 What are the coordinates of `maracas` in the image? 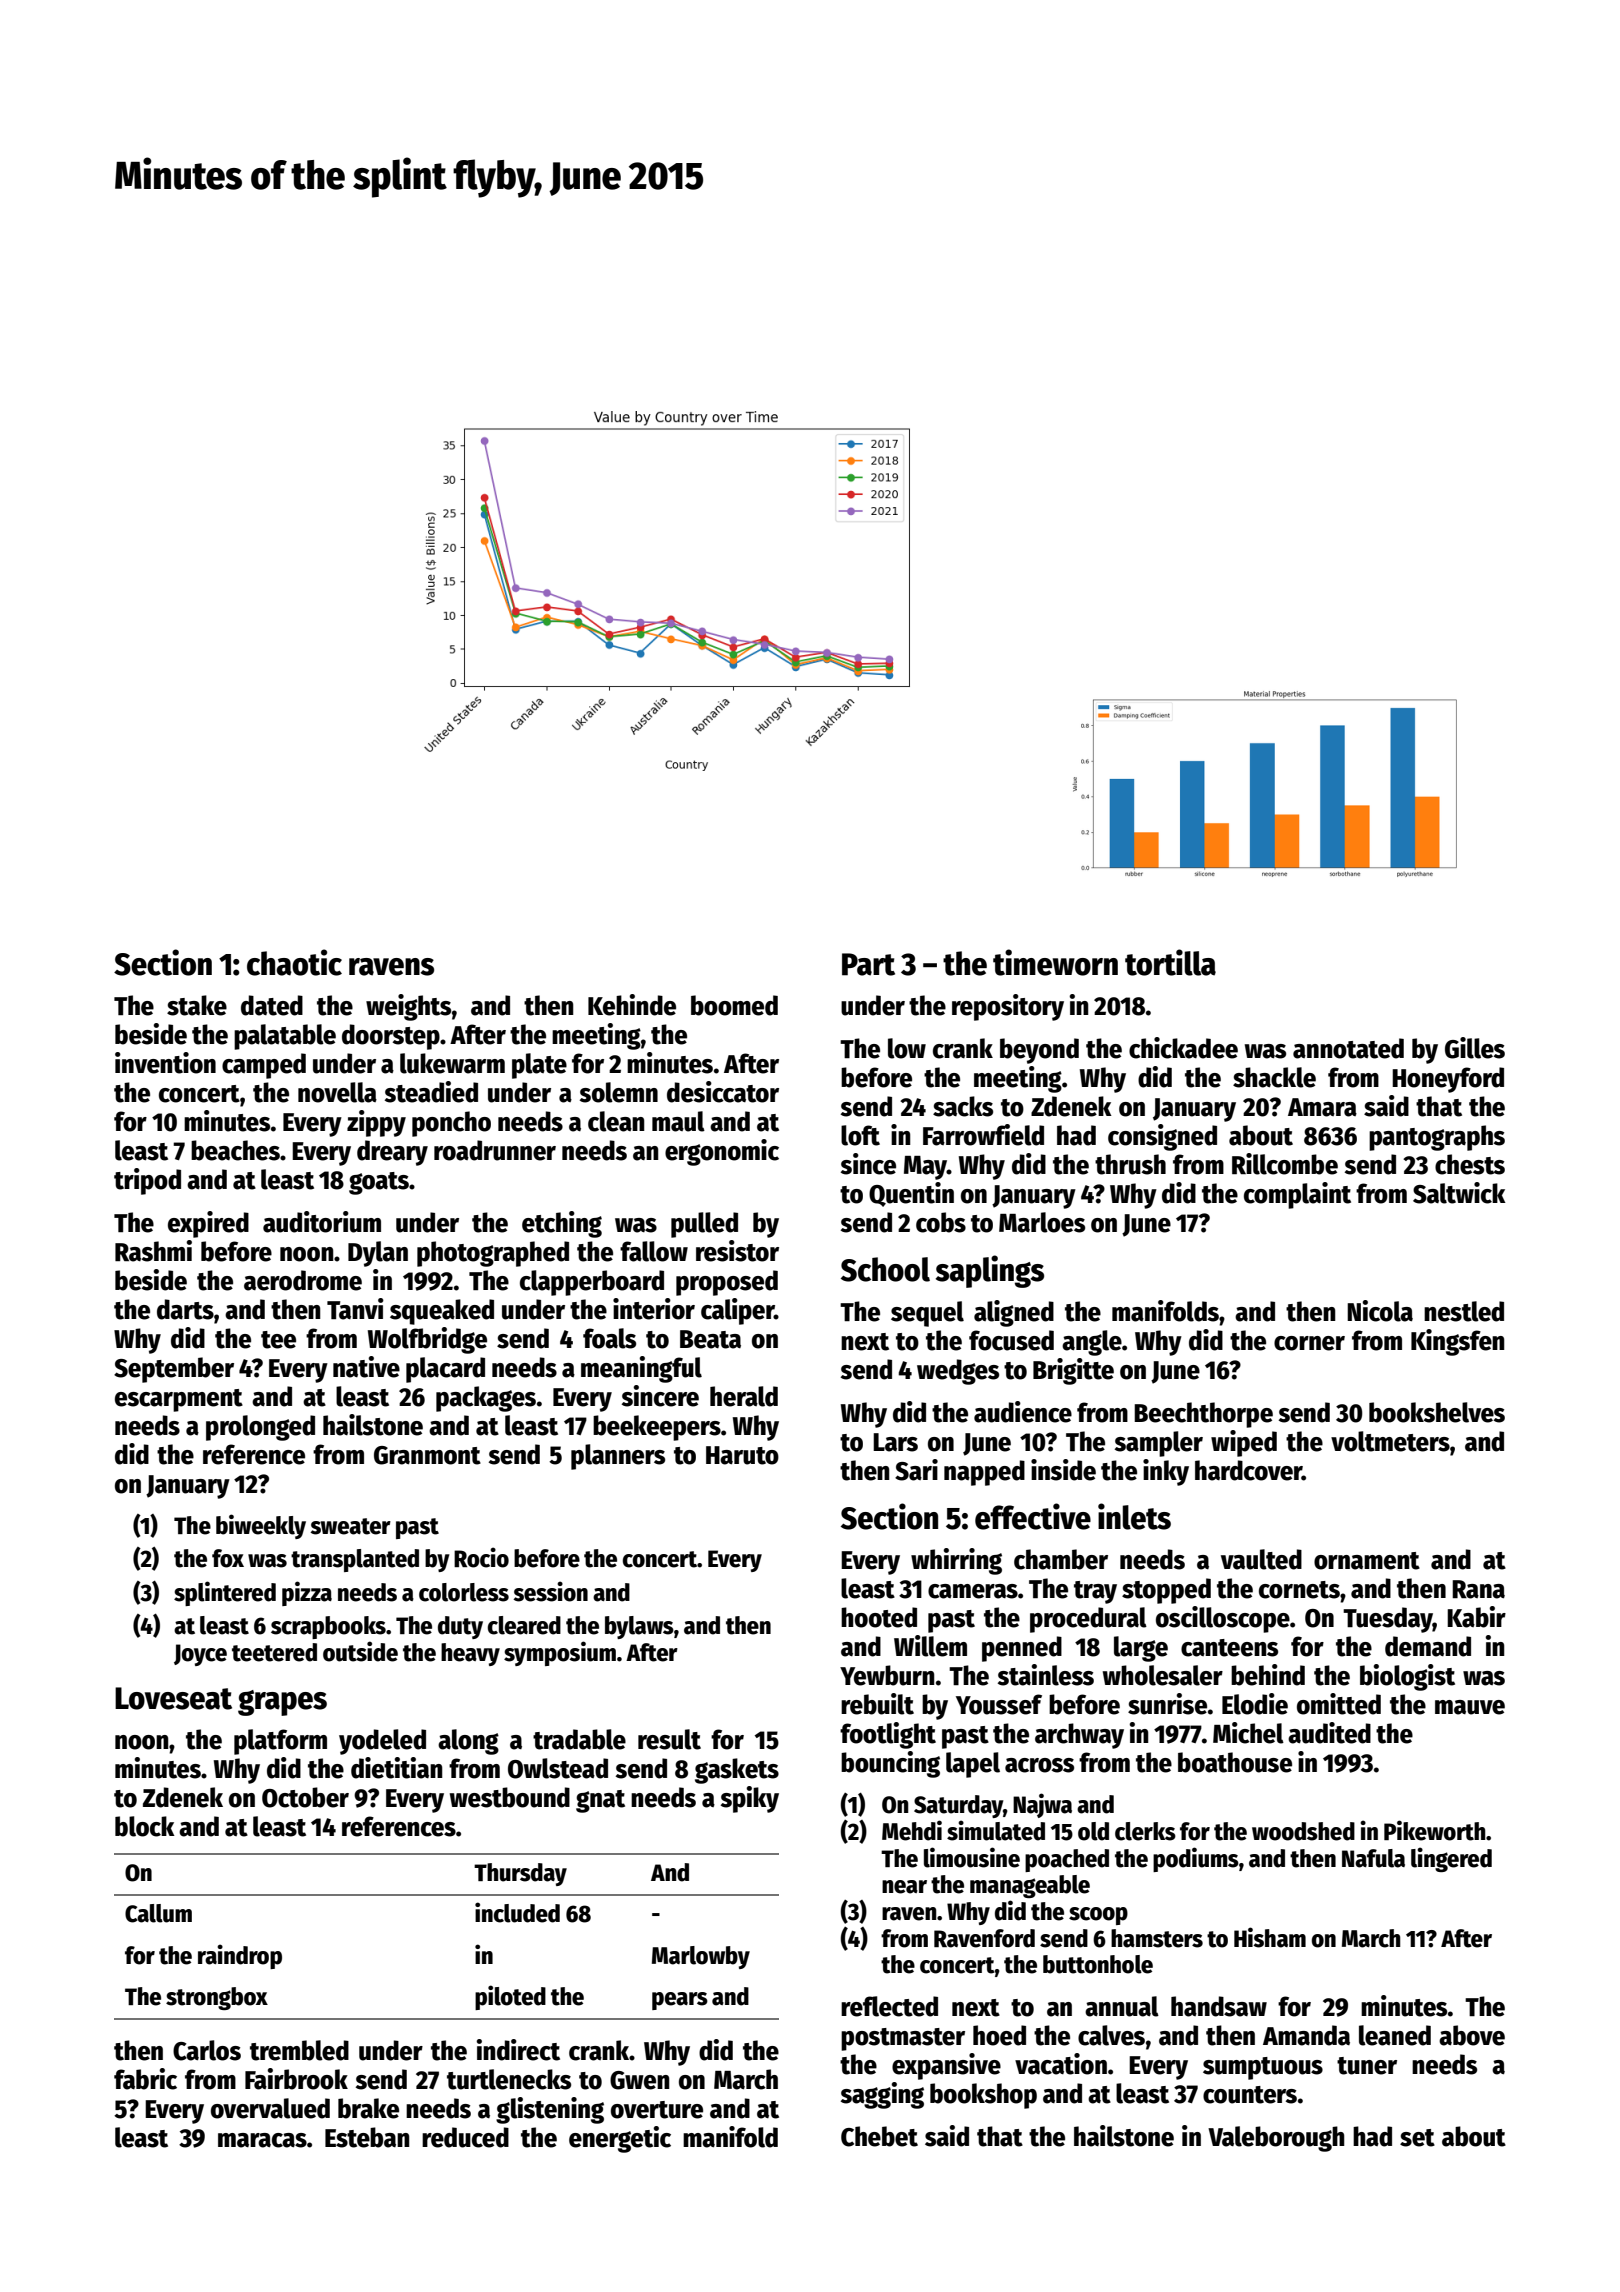 It's located at (262, 2140).
